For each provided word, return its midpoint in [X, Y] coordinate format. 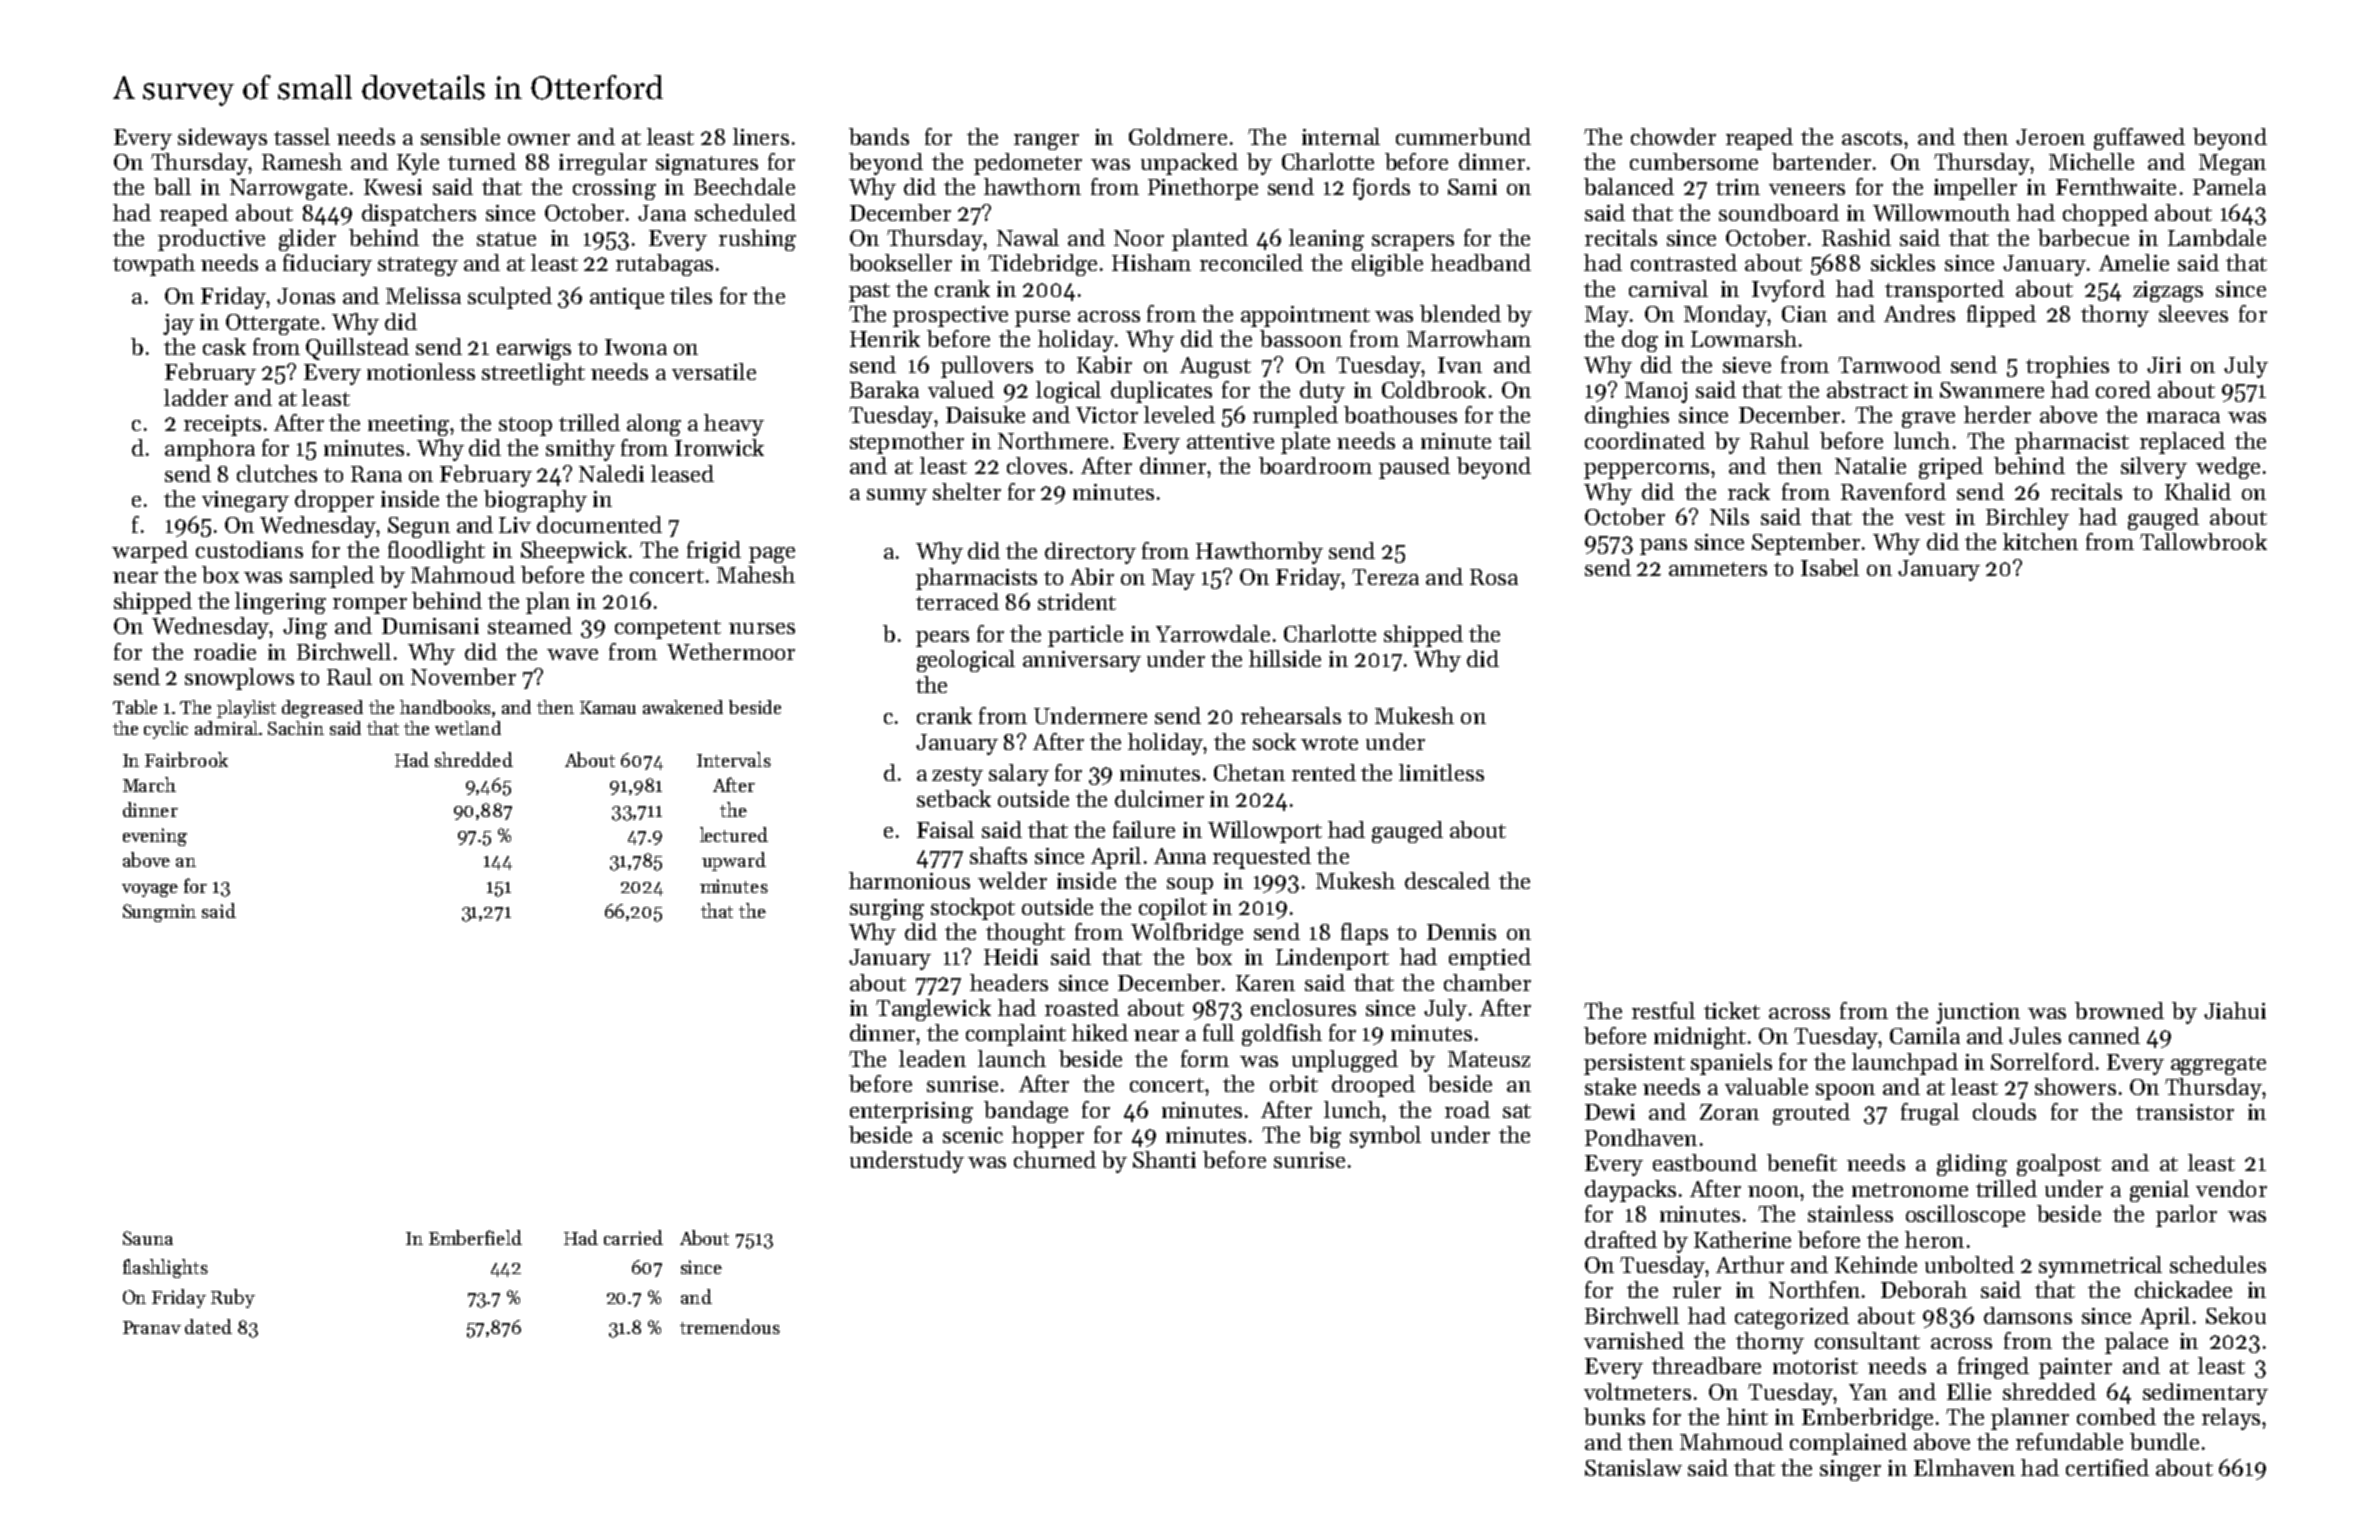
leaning [1326, 240]
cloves [1037, 465]
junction [1978, 1013]
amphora [210, 450]
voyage [150, 890]
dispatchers [419, 215]
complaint [1016, 1035]
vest [1925, 518]
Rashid [1856, 237]
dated [208, 1326]
